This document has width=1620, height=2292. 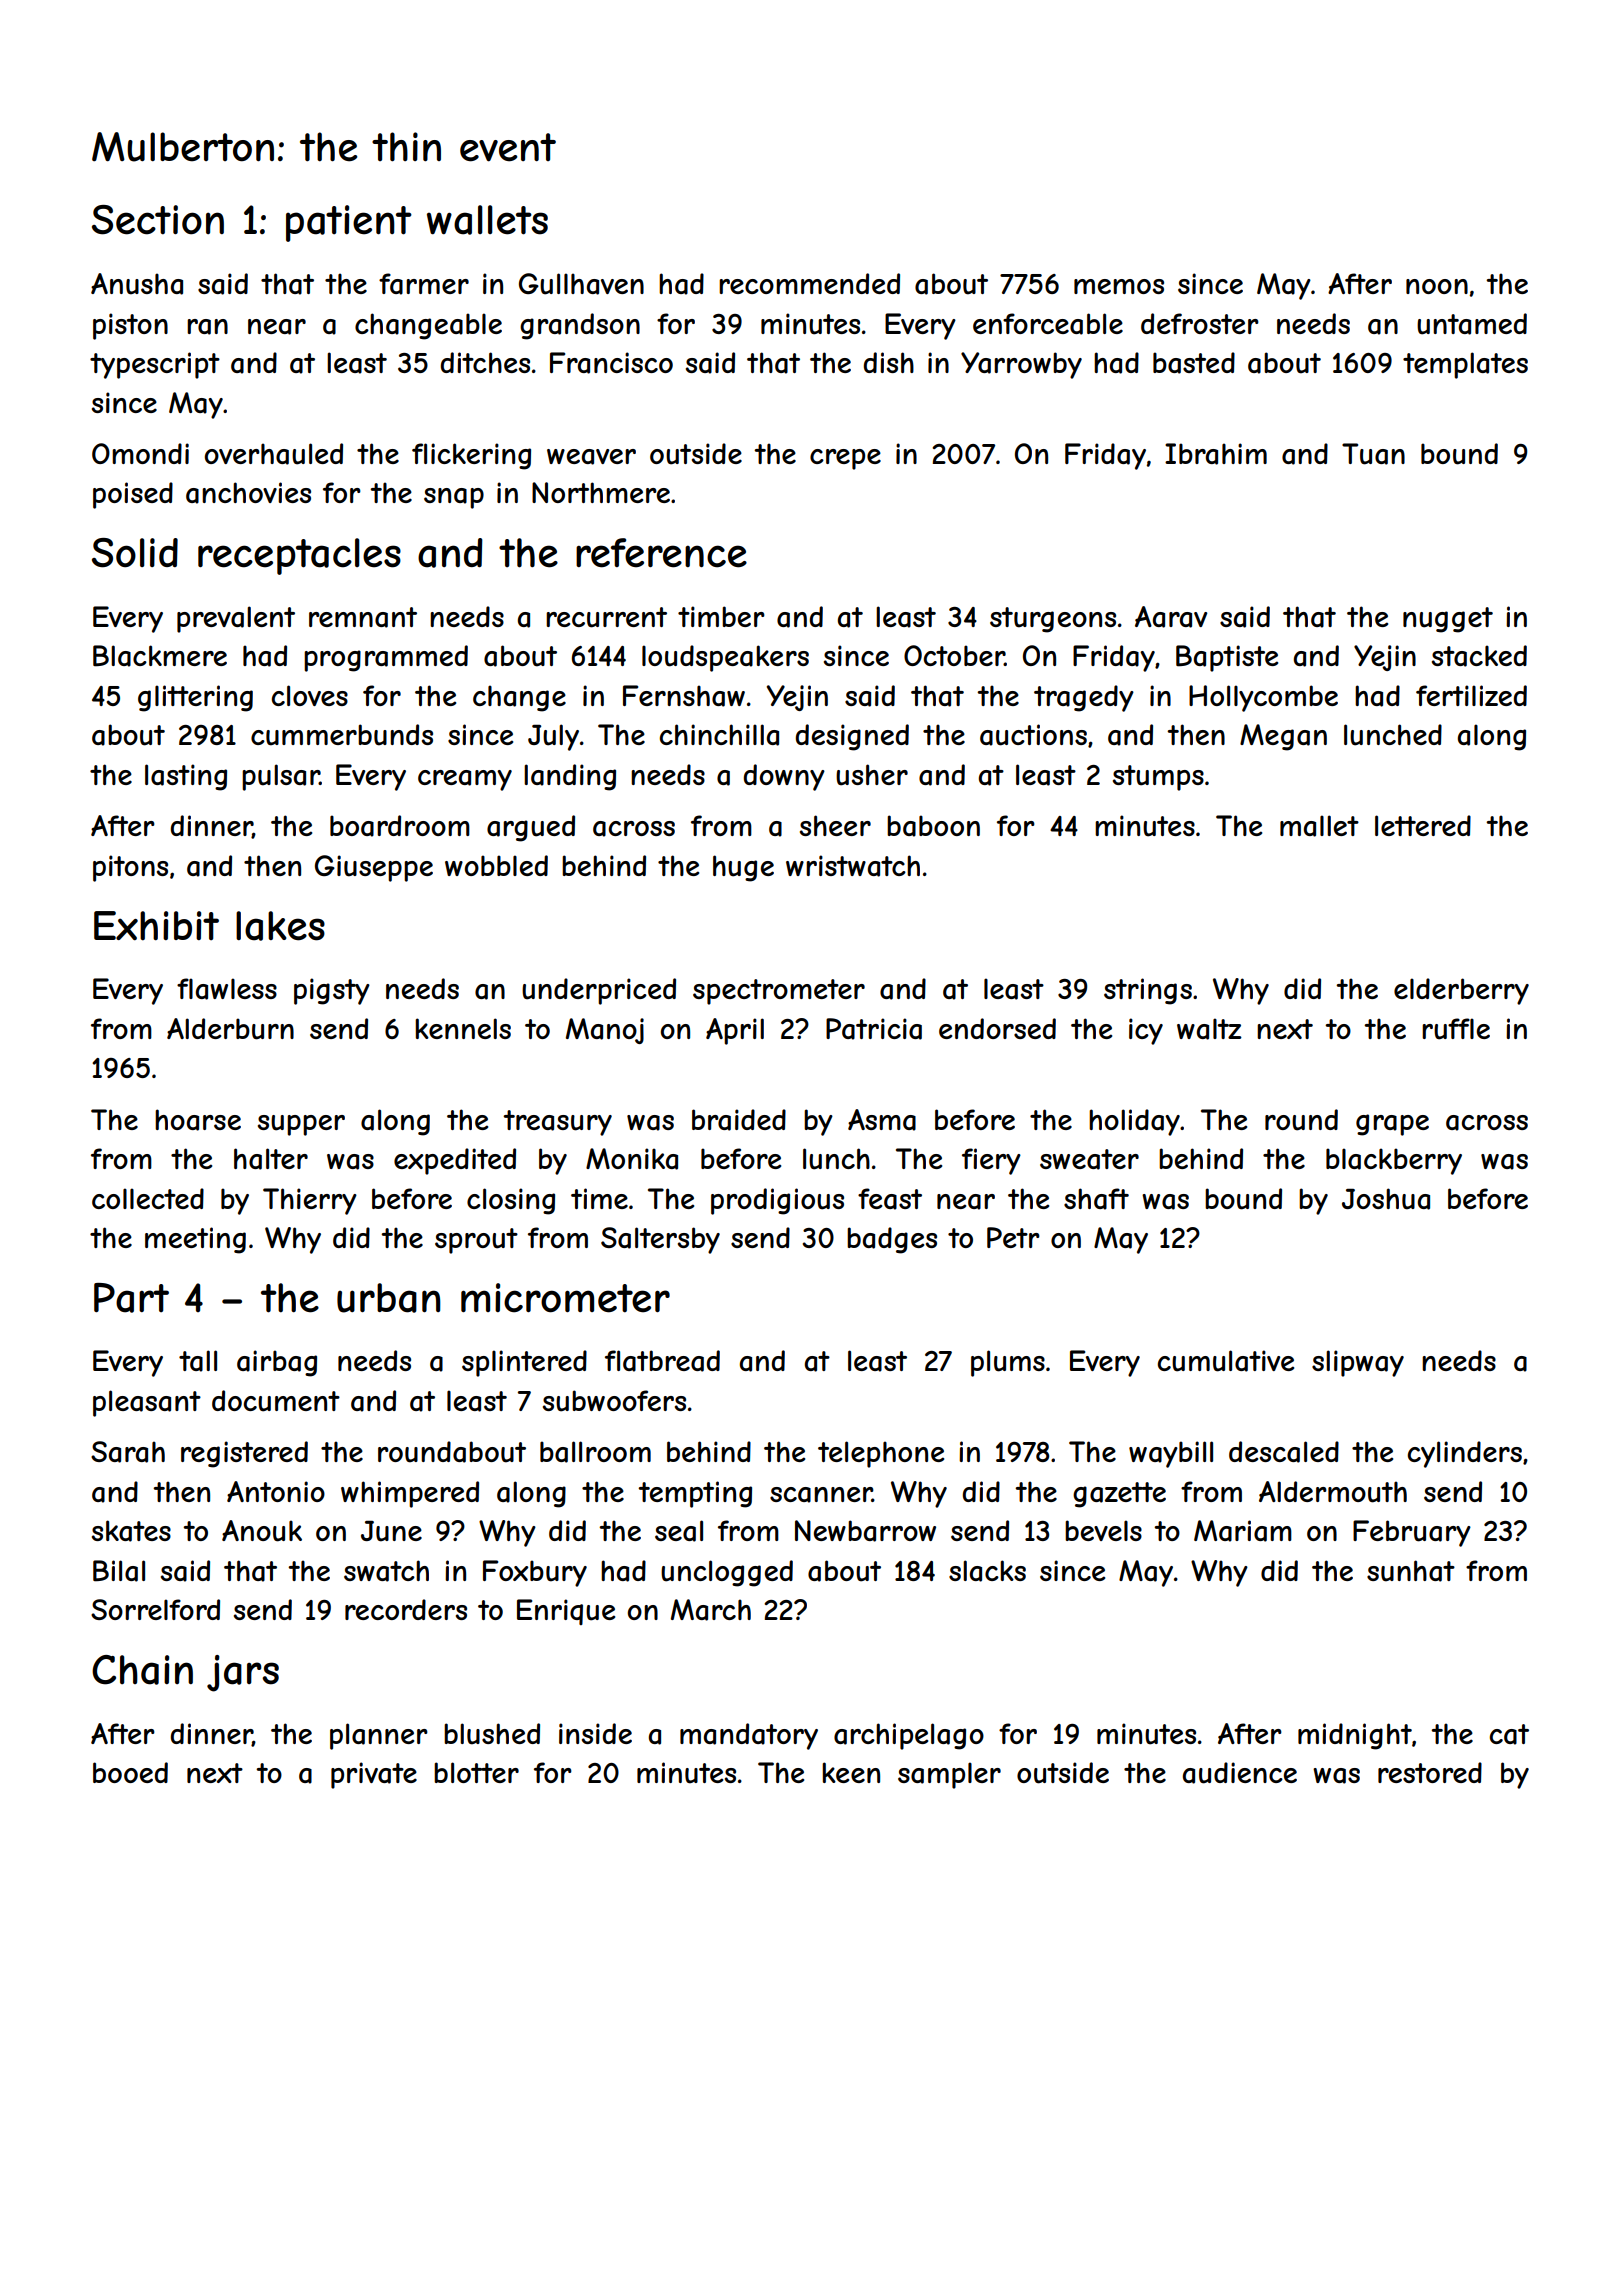 What do you see at coordinates (809, 283) in the document?
I see `recommended` at bounding box center [809, 283].
